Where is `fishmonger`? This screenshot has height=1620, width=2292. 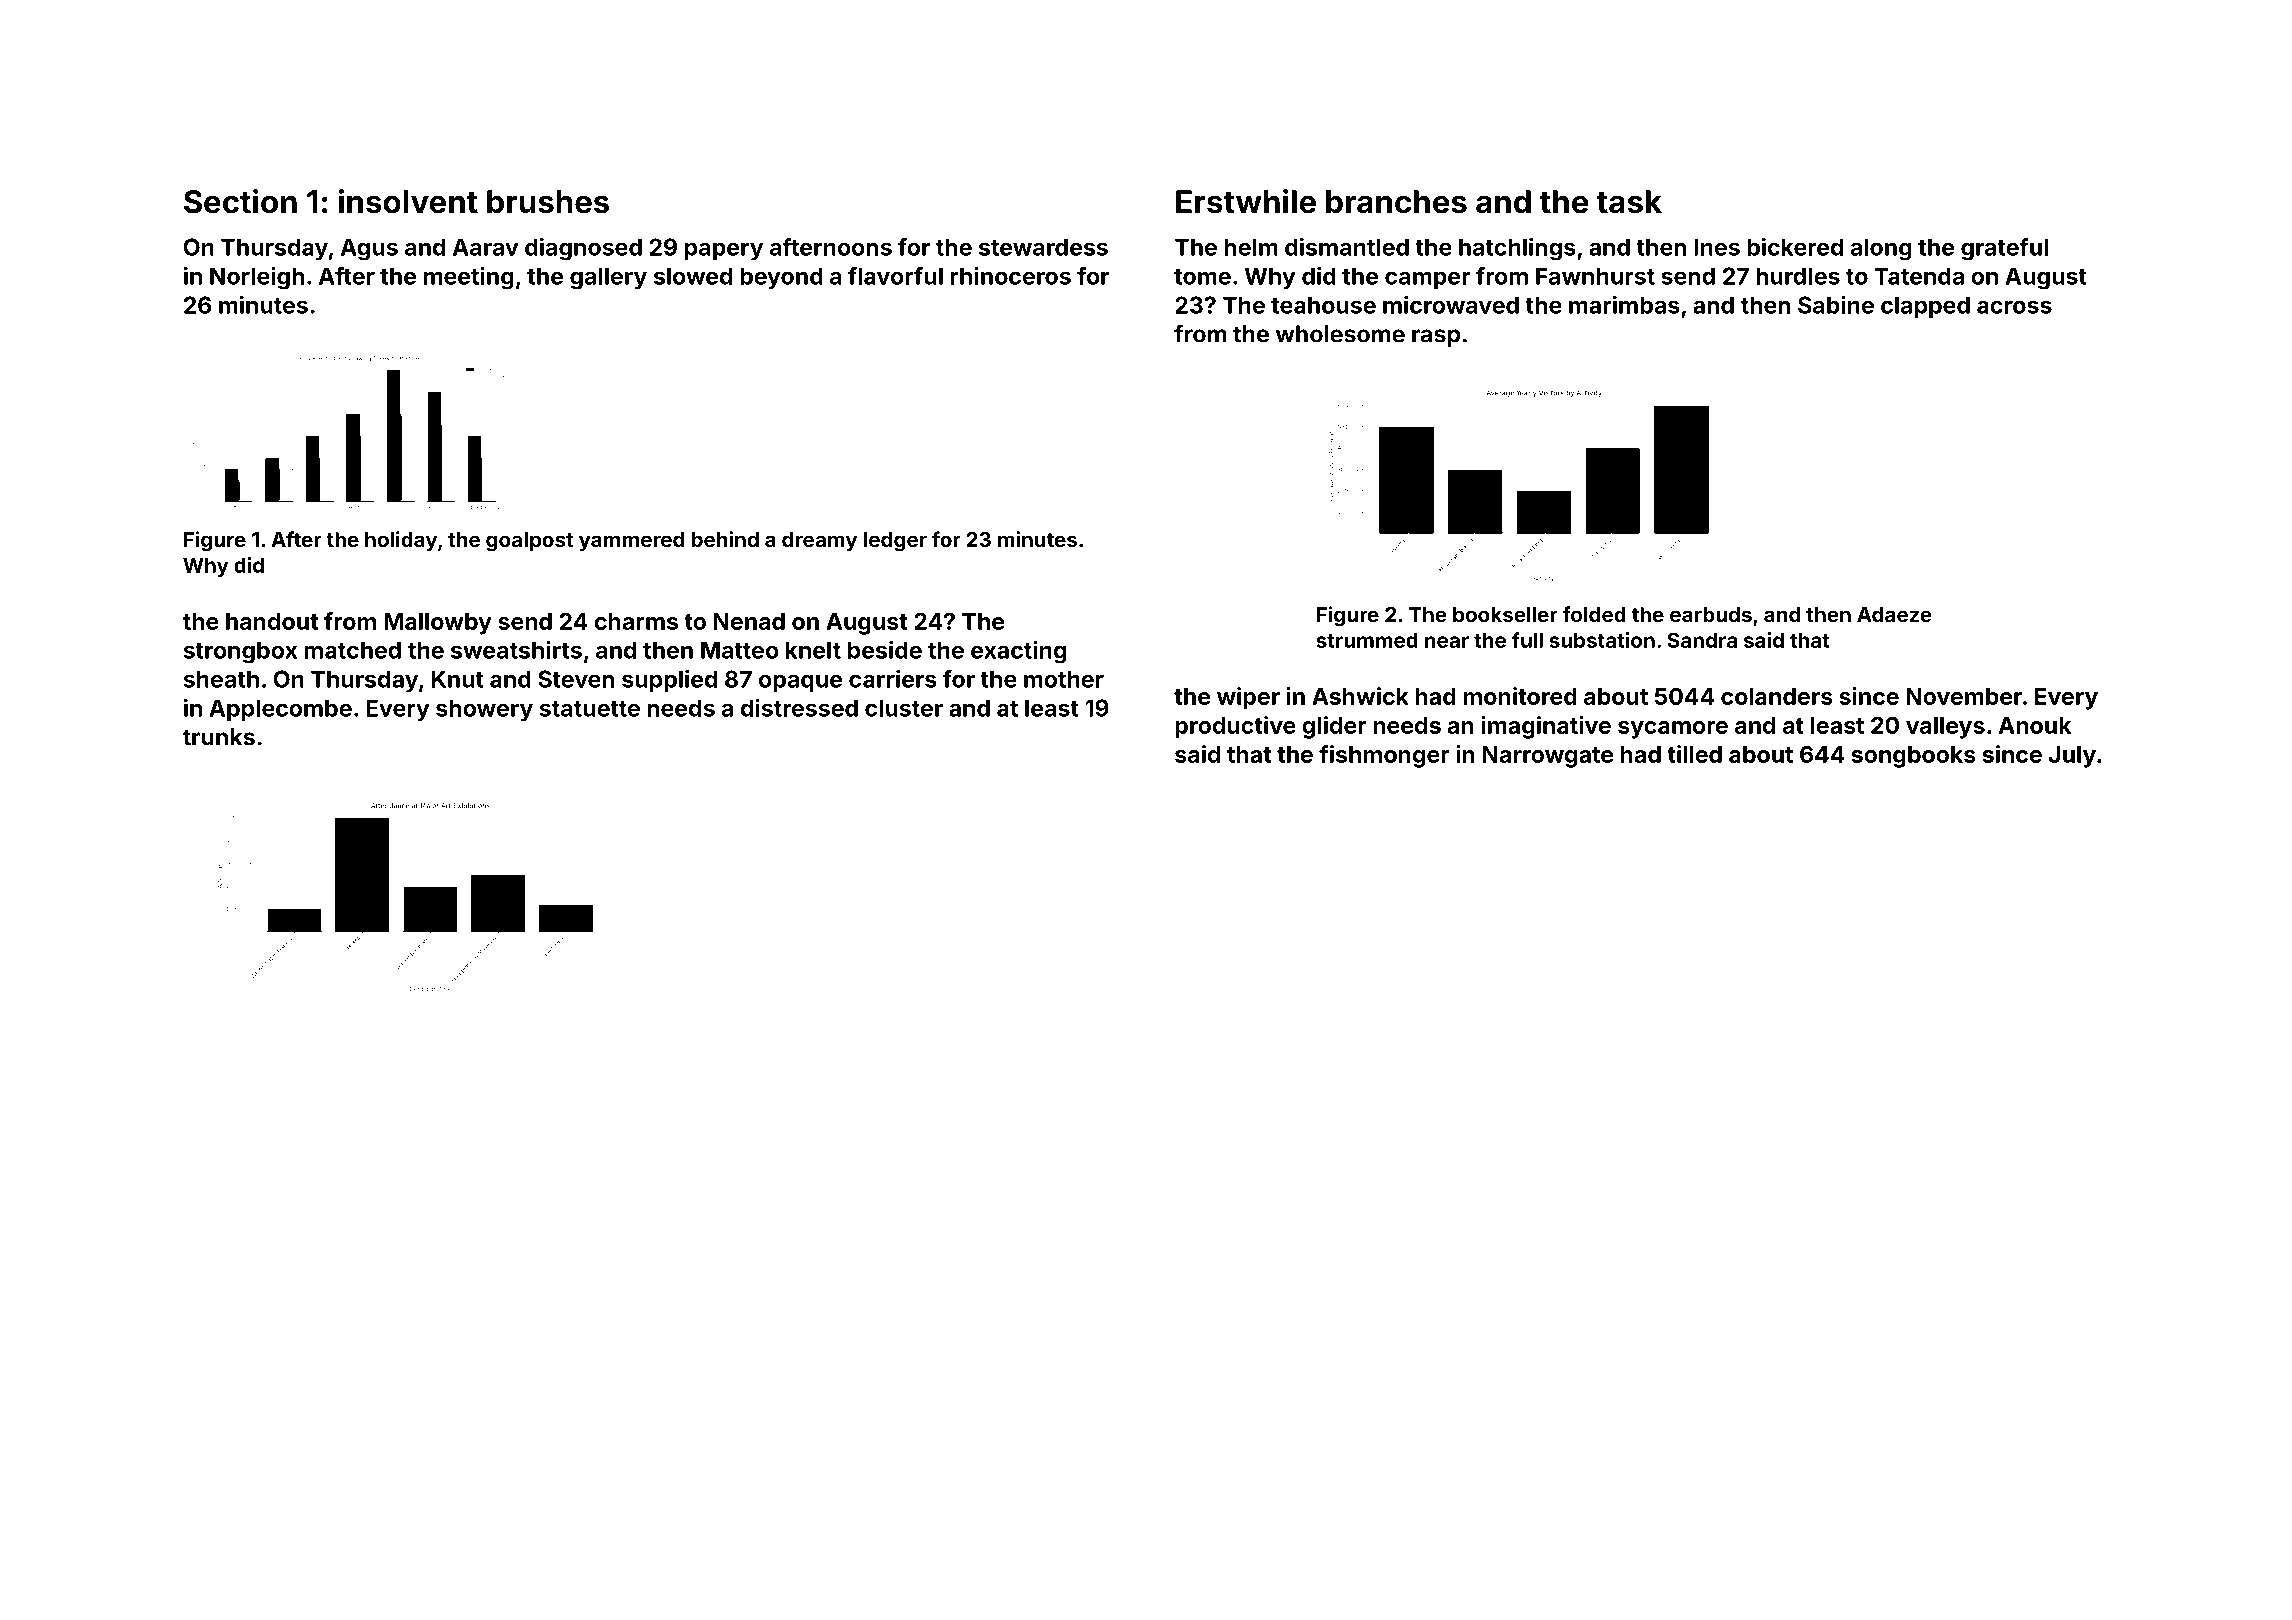 fishmonger is located at coordinates (1384, 756).
